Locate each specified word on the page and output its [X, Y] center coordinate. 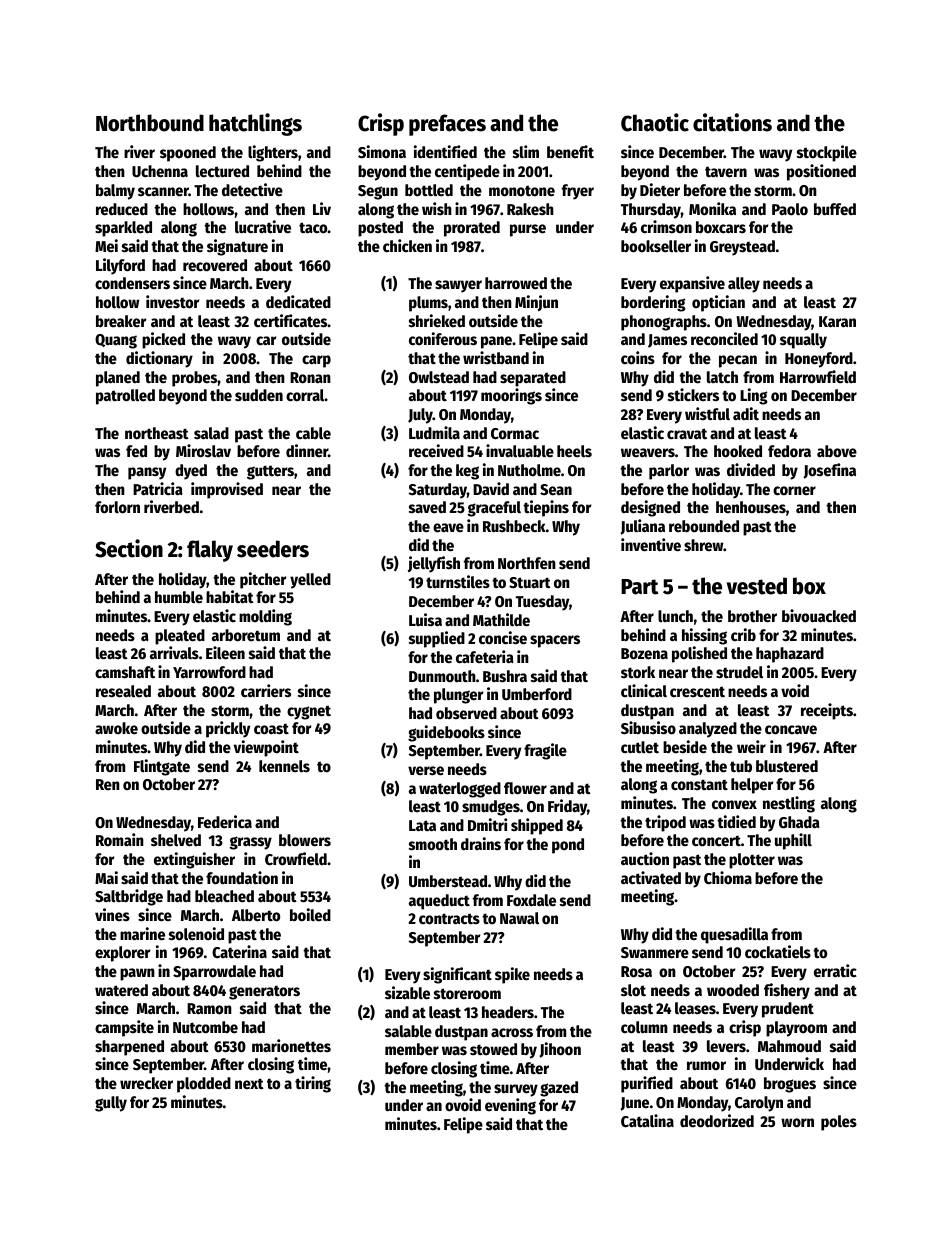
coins [638, 358]
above [837, 451]
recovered [215, 265]
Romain [120, 839]
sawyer [458, 286]
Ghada [799, 822]
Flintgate [162, 767]
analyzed [708, 730]
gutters [270, 472]
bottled [429, 190]
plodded [204, 1085]
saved [427, 507]
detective [252, 190]
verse [426, 771]
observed [466, 713]
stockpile [827, 153]
